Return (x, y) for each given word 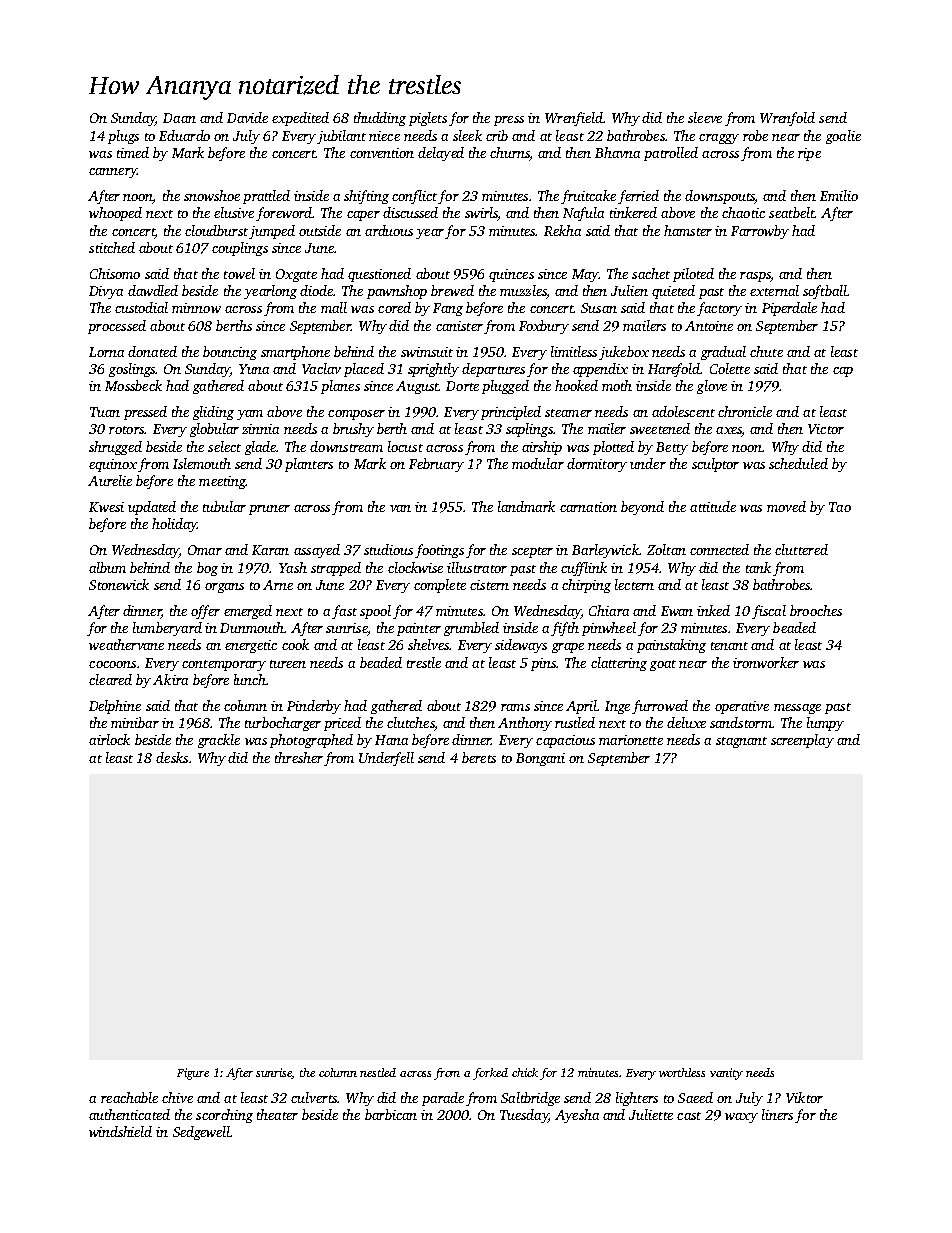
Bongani (540, 759)
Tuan (105, 412)
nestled (378, 1072)
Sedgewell (201, 1133)
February (436, 465)
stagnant (741, 742)
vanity (726, 1074)
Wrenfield (574, 119)
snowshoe (212, 195)
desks (172, 757)
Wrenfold (787, 119)
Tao (840, 507)
